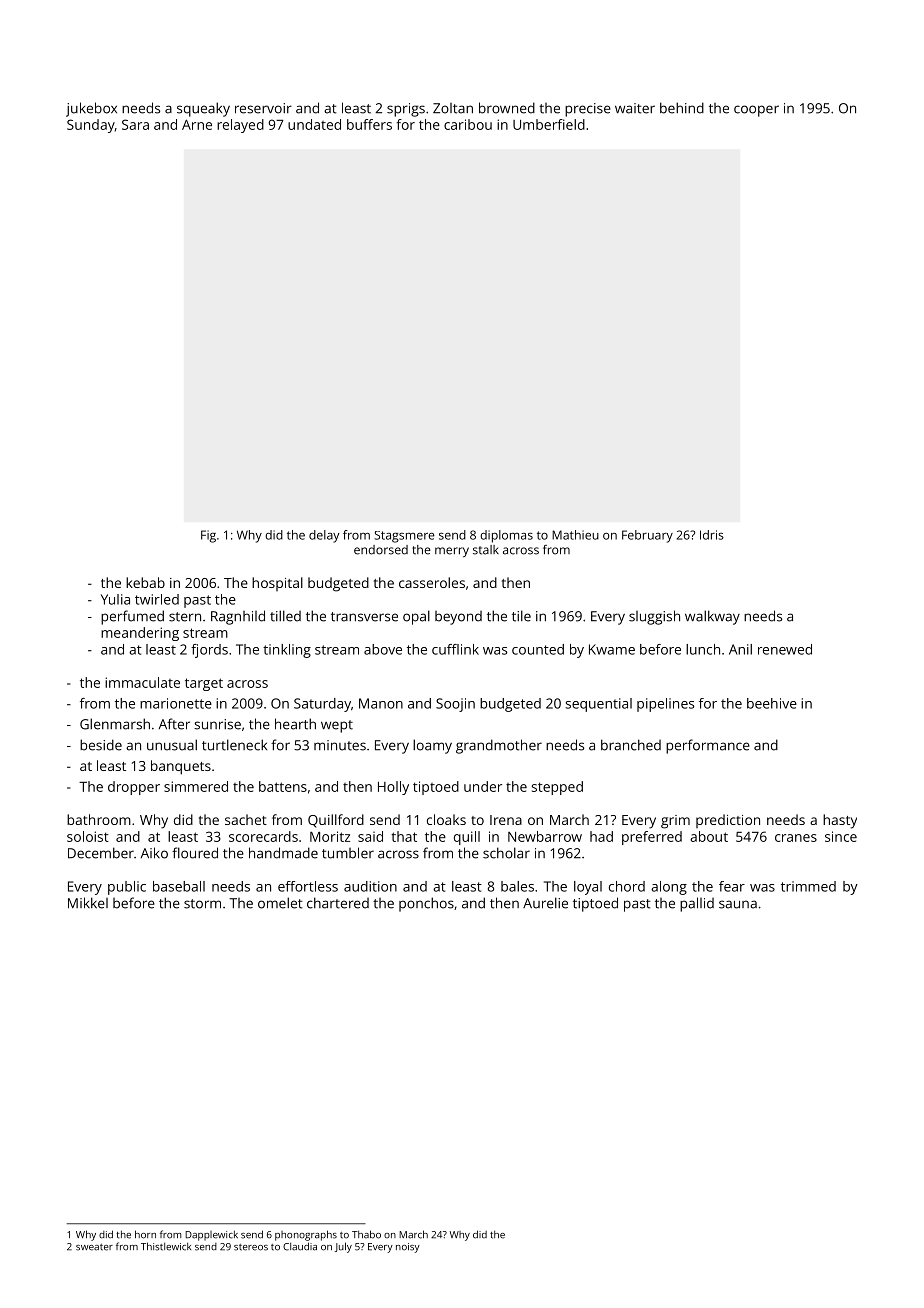  I want to click on relayed, so click(240, 126).
